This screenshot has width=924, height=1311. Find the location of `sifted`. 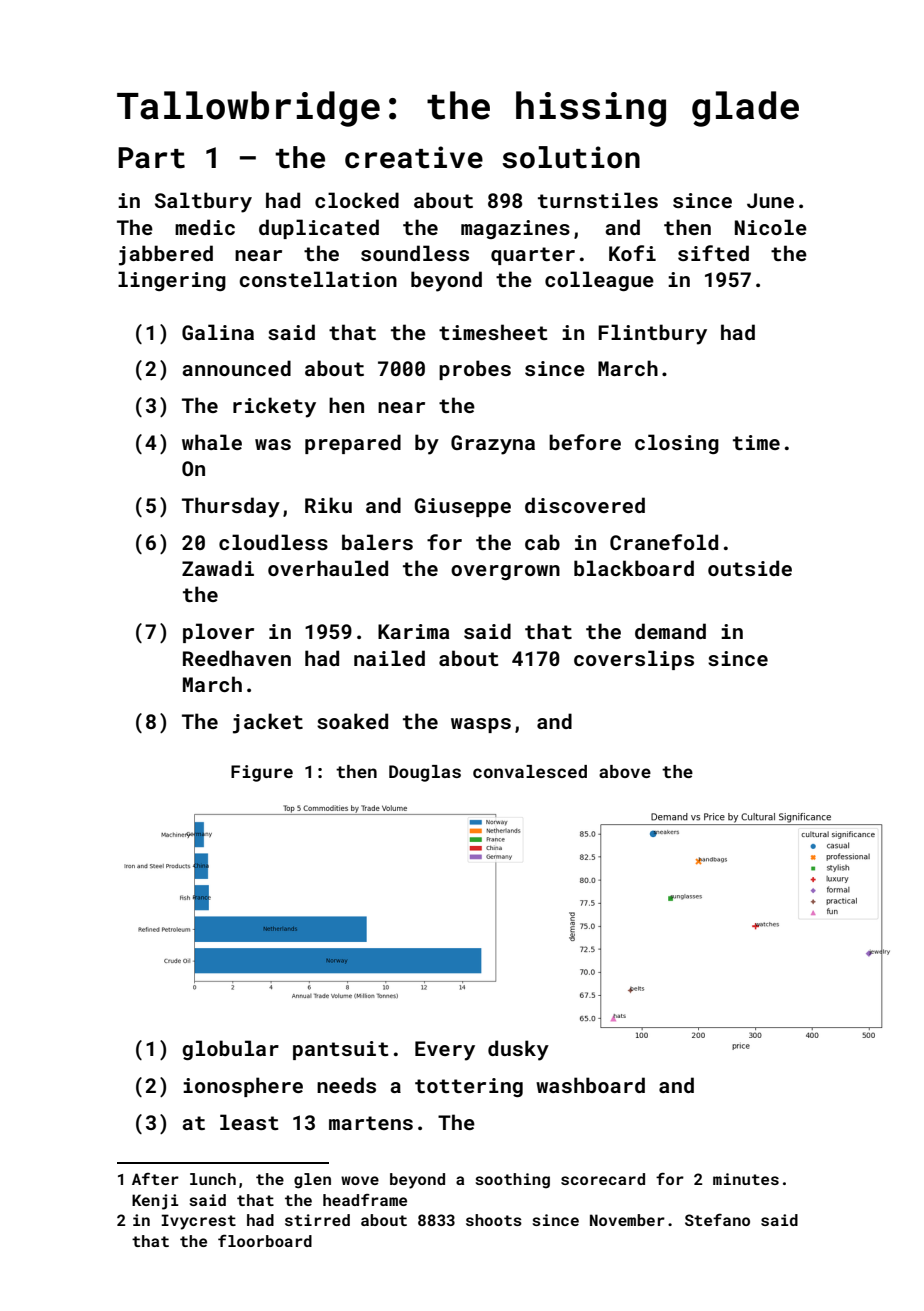

sifted is located at coordinates (713, 253).
